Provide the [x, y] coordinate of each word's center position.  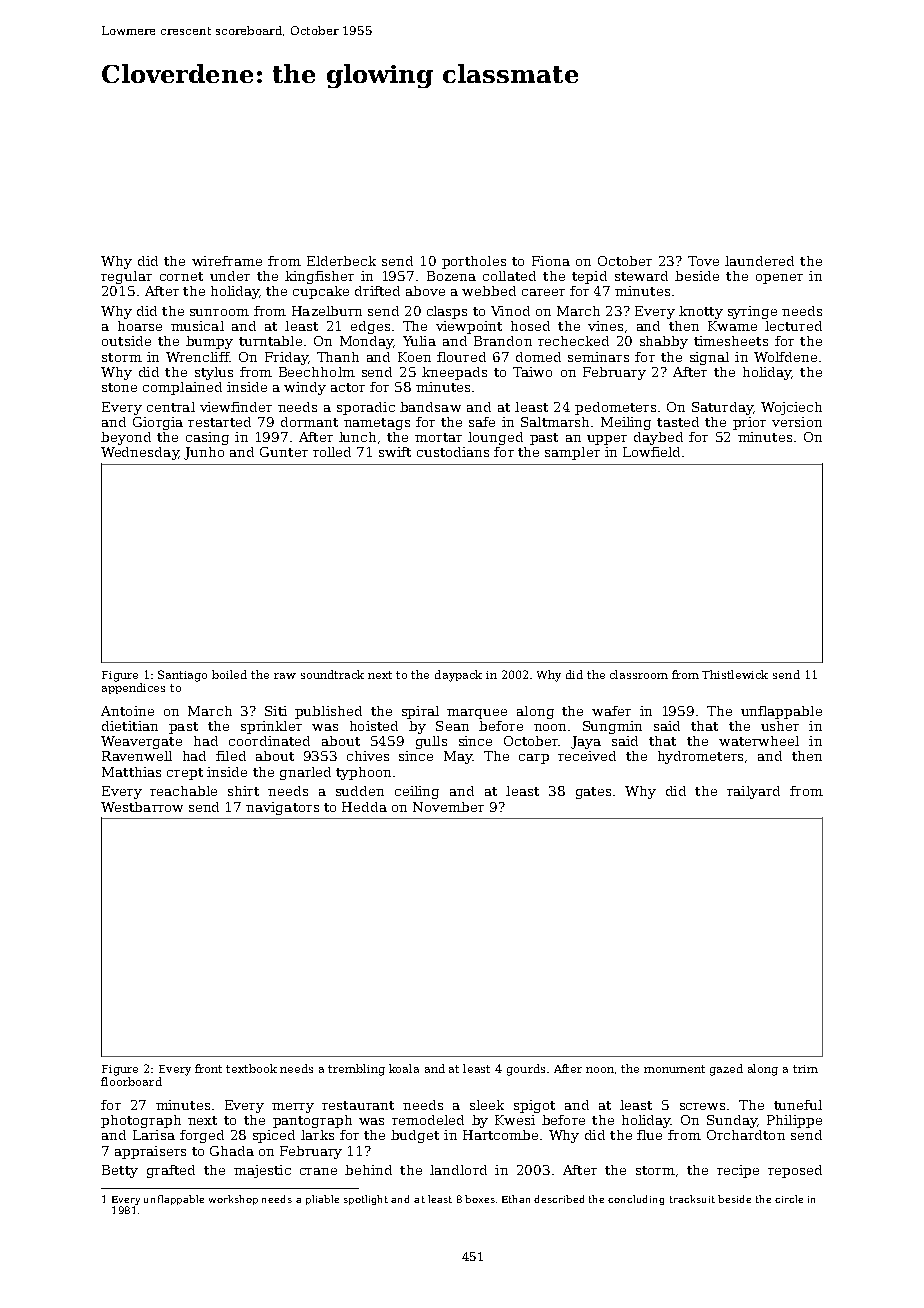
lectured [793, 326]
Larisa [154, 1135]
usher [780, 726]
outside [126, 341]
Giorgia [158, 423]
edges [370, 327]
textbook [251, 1068]
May [458, 757]
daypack [458, 676]
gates [593, 793]
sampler [572, 453]
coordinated [269, 741]
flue [649, 1135]
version [797, 422]
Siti [276, 711]
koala [404, 1068]
